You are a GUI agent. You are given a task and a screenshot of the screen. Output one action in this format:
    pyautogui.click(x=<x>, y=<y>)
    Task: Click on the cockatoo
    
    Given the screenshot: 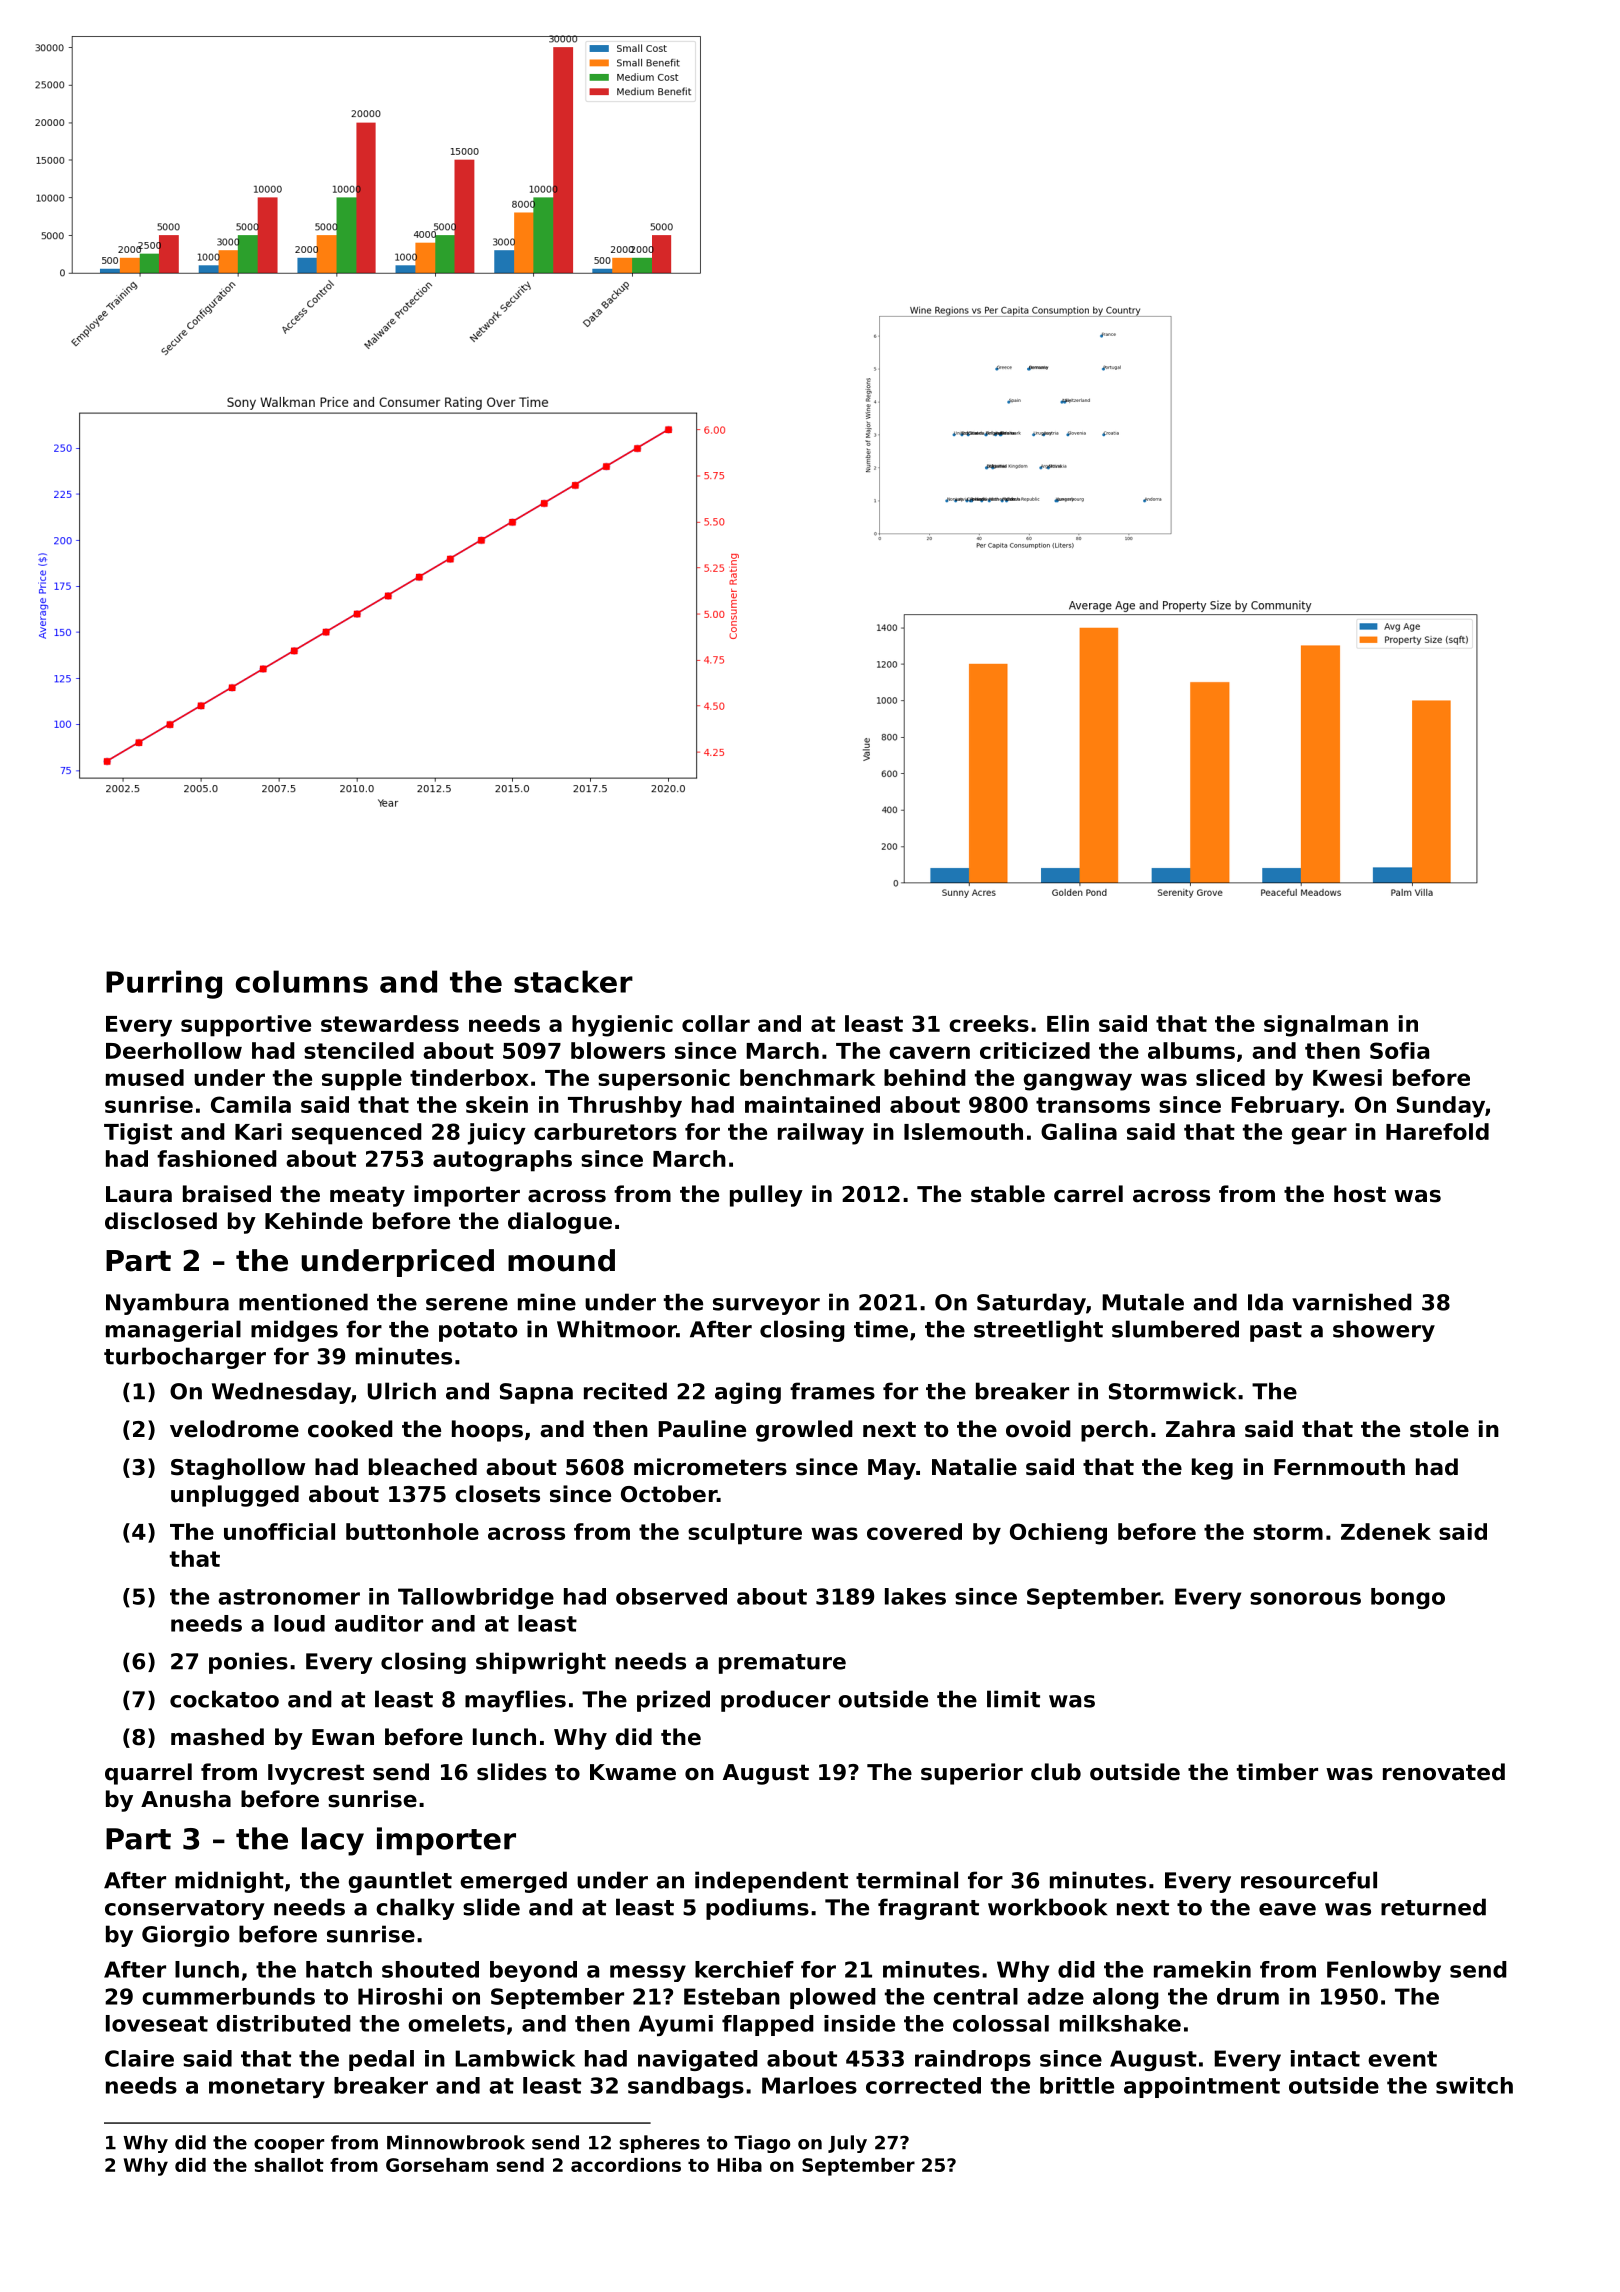 What is the action you would take?
    pyautogui.click(x=224, y=1699)
